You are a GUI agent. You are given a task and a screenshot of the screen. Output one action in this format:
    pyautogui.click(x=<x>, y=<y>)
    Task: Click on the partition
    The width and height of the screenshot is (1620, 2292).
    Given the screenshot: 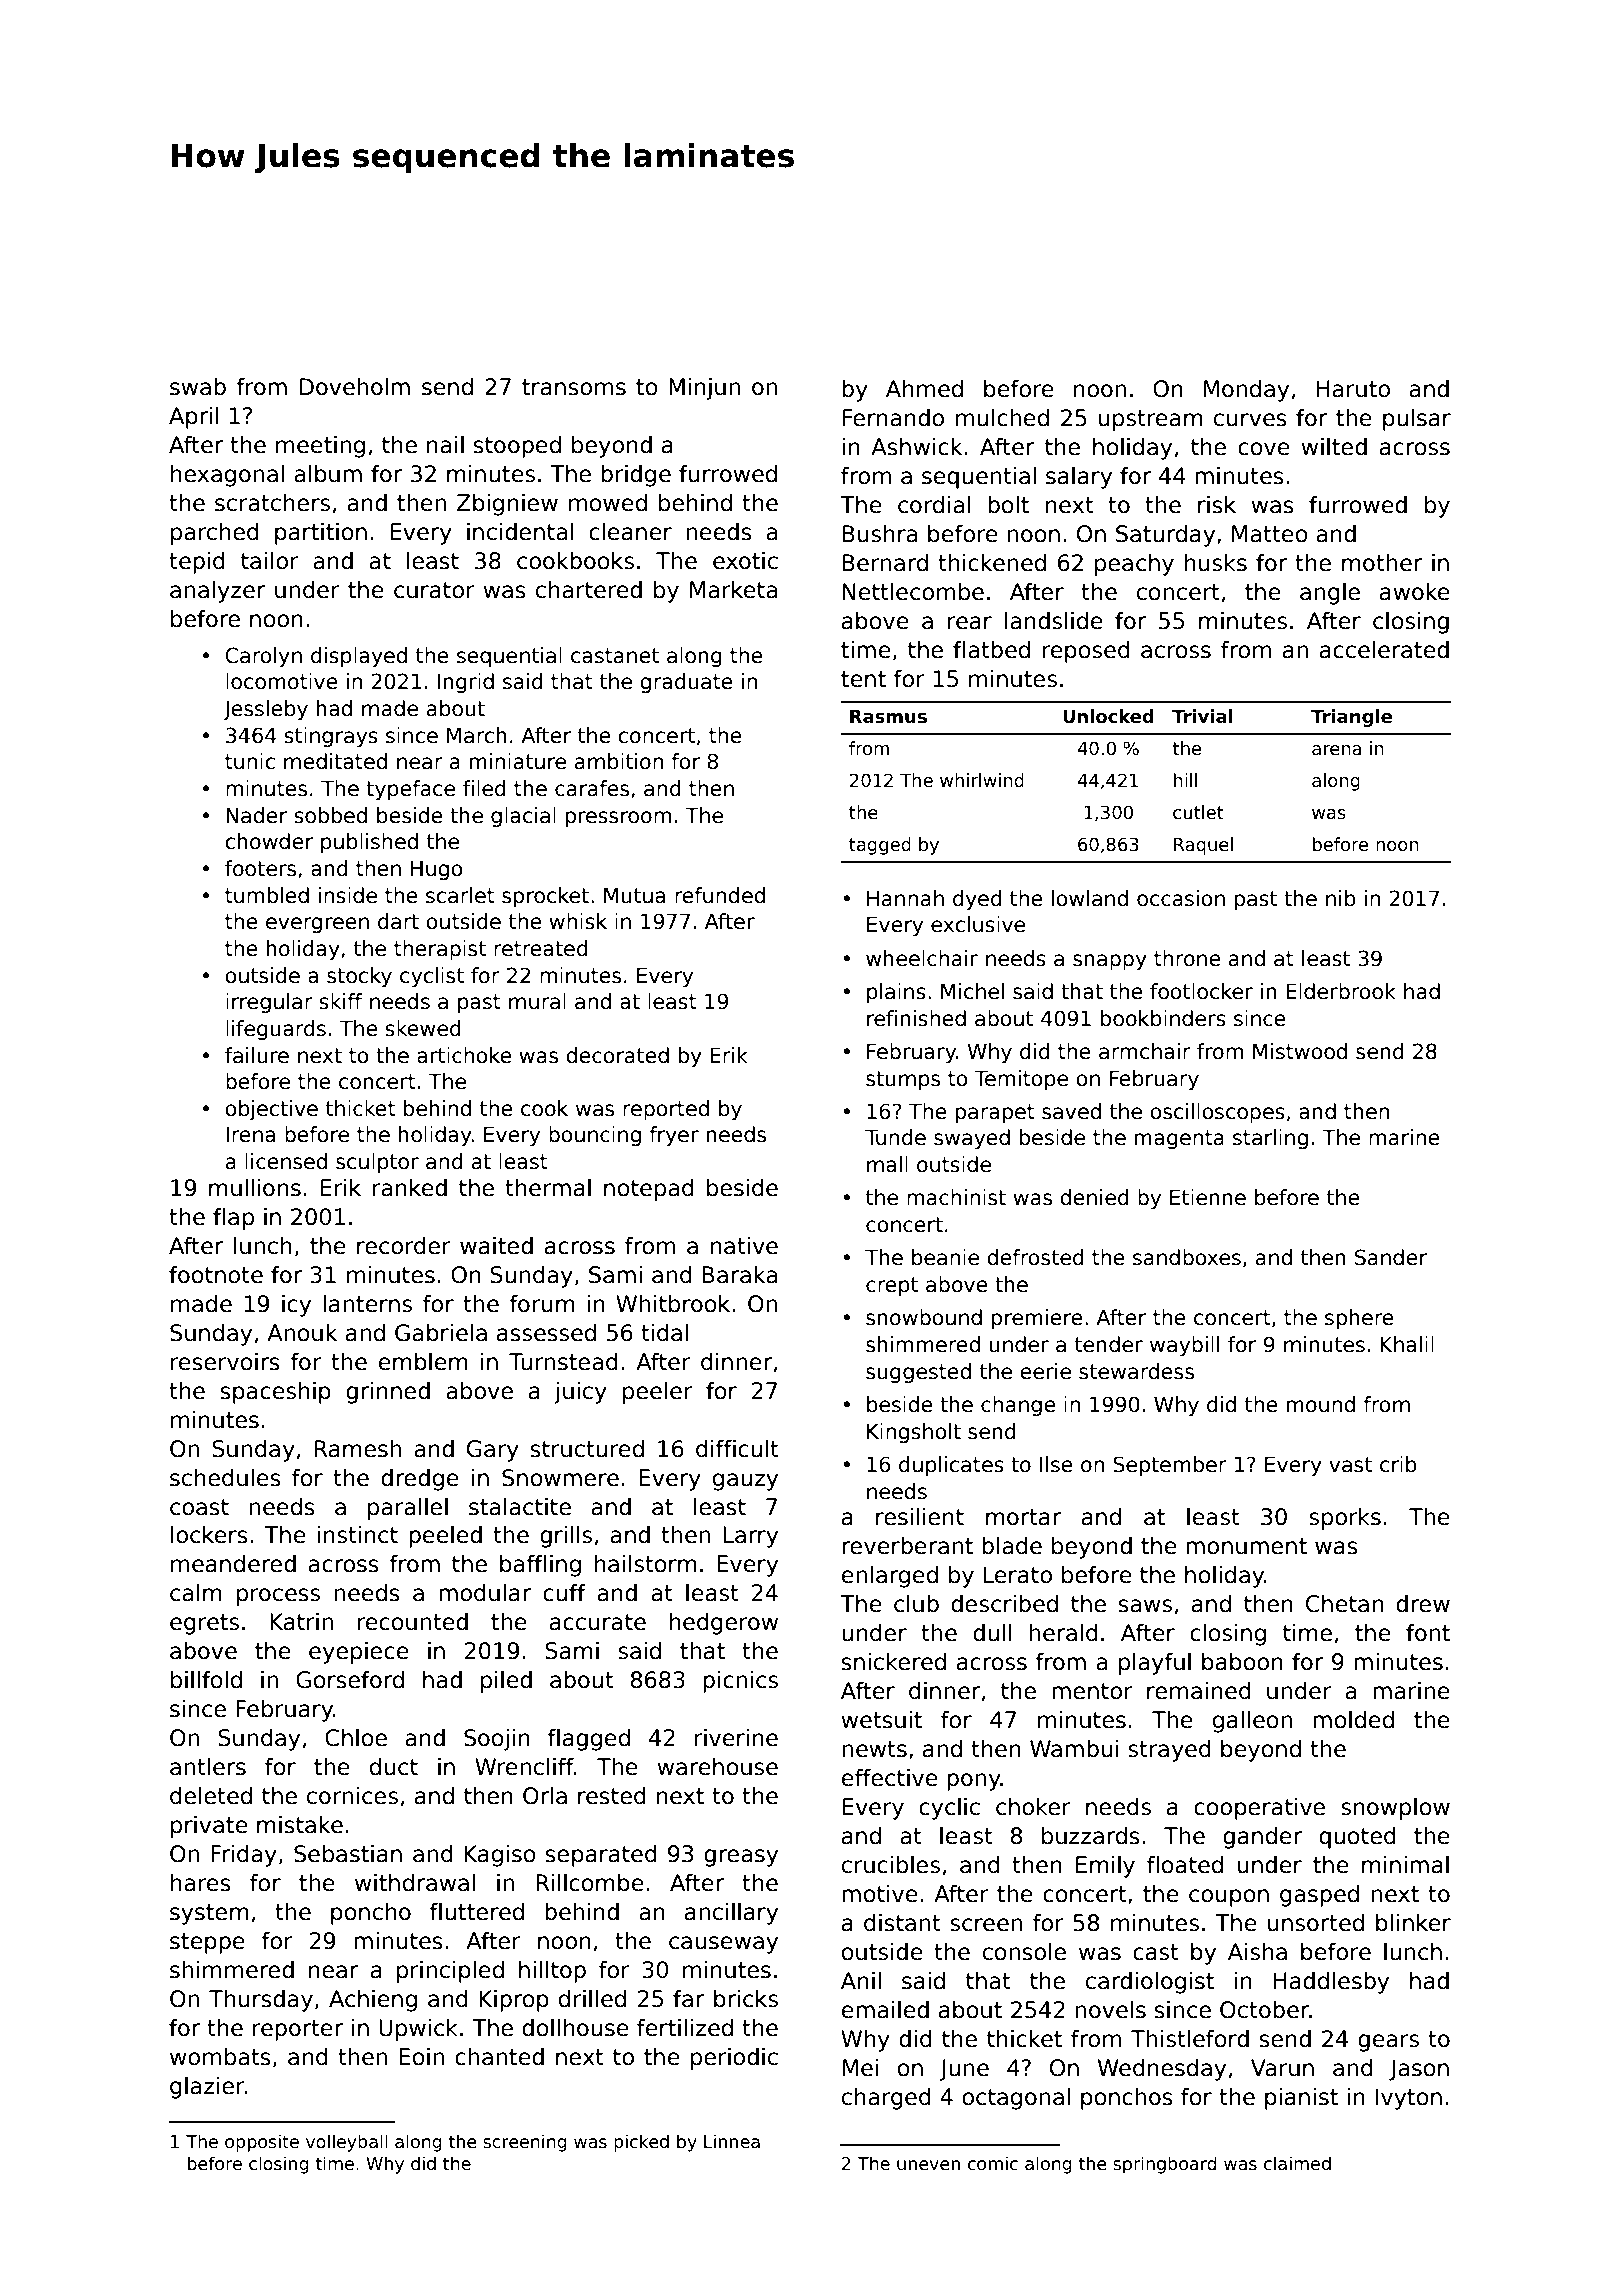 What is the action you would take?
    pyautogui.click(x=321, y=534)
